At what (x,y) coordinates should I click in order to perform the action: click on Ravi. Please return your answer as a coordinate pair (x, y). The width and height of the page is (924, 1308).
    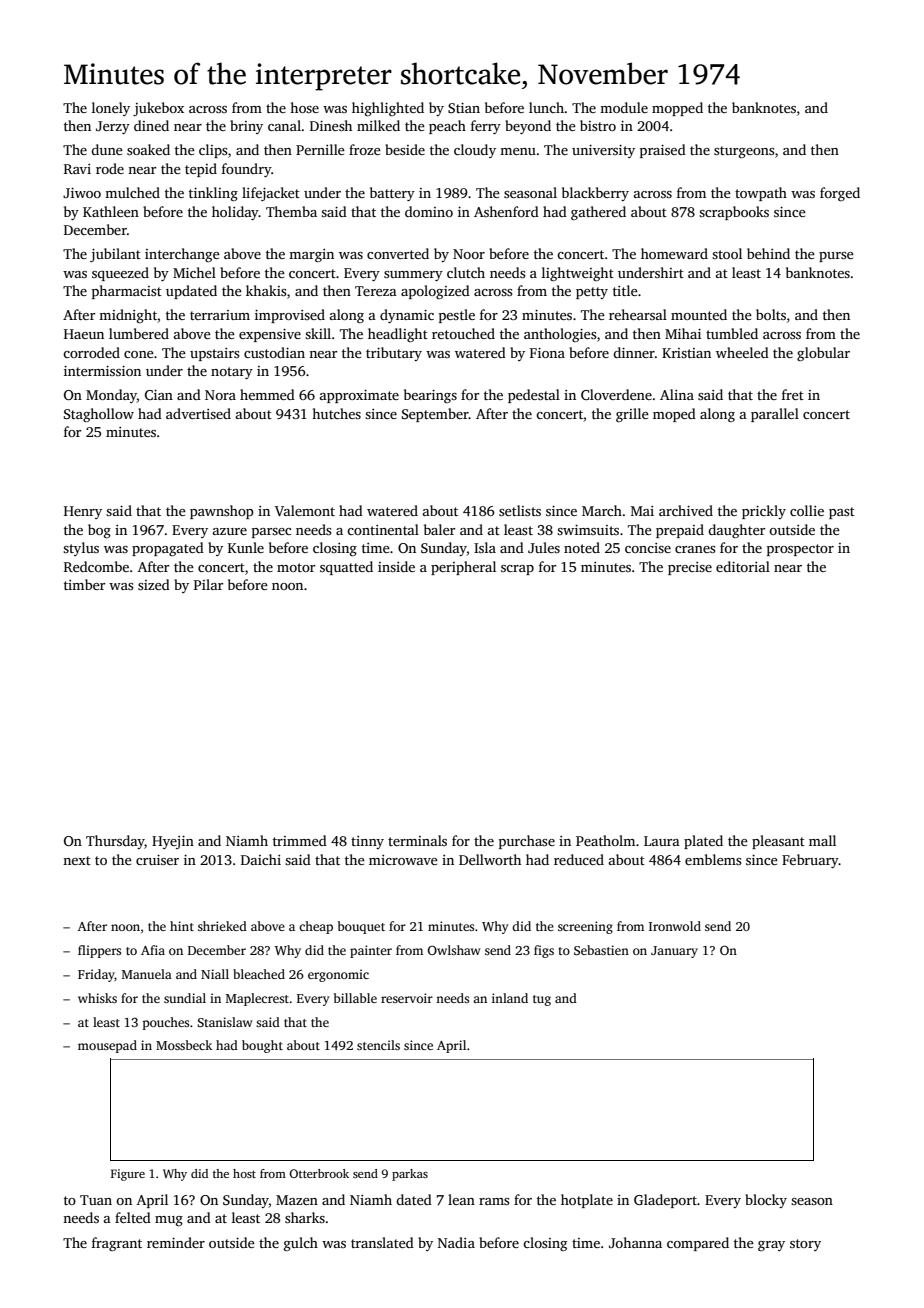
    Looking at the image, I should click on (77, 169).
